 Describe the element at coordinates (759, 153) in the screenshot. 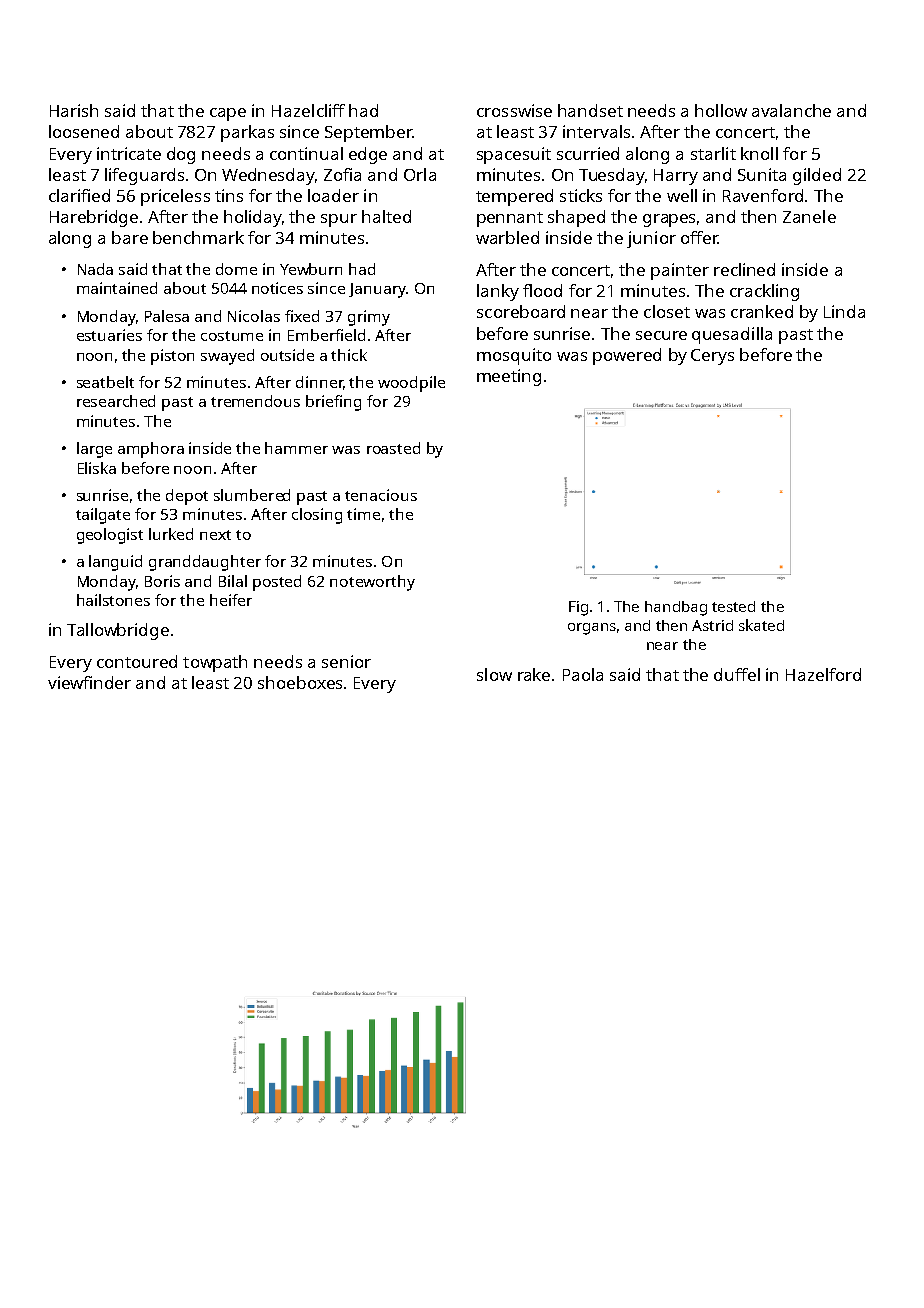

I see `knoll` at that location.
